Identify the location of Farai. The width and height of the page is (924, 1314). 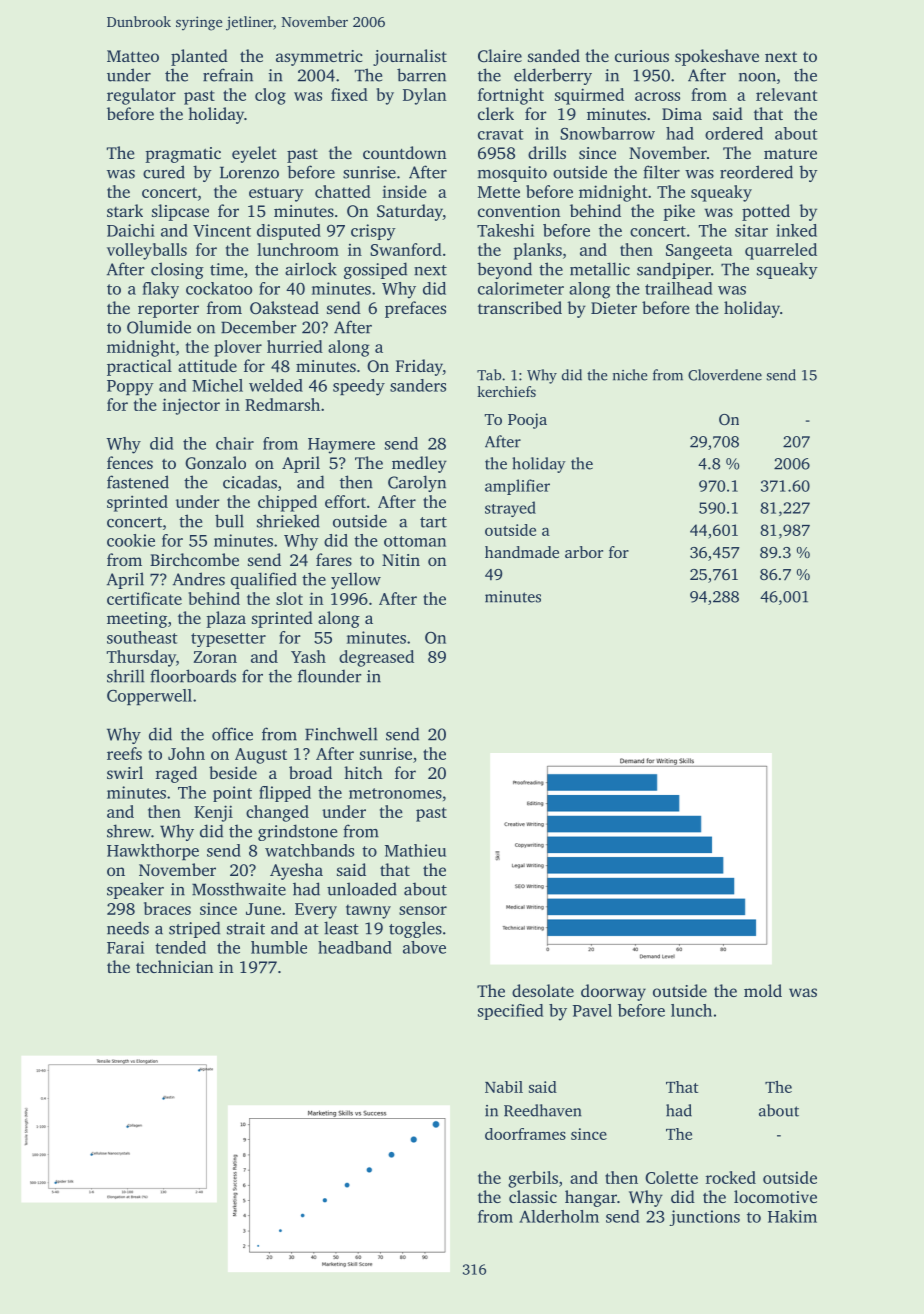
(125, 947).
